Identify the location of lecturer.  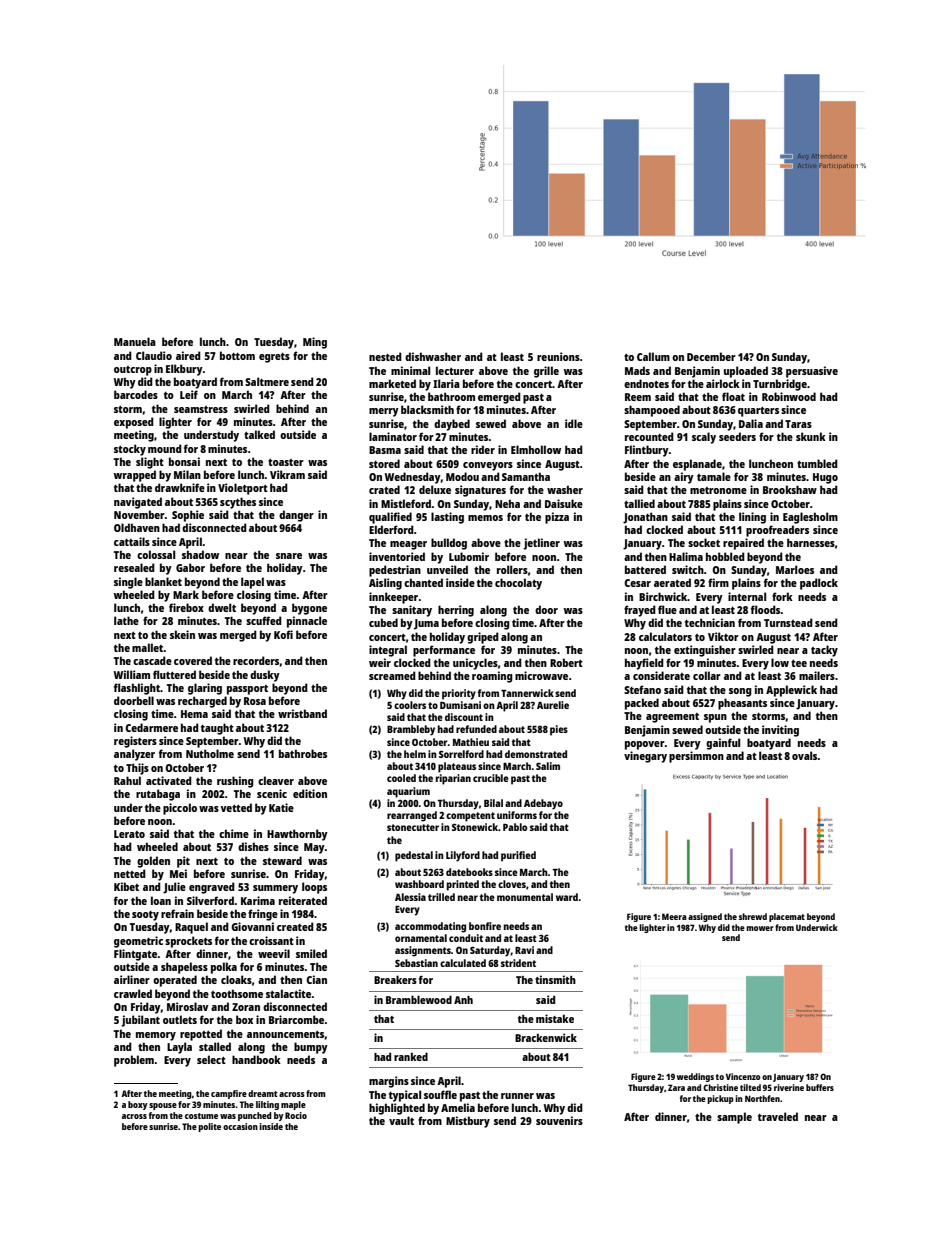
(455, 370).
